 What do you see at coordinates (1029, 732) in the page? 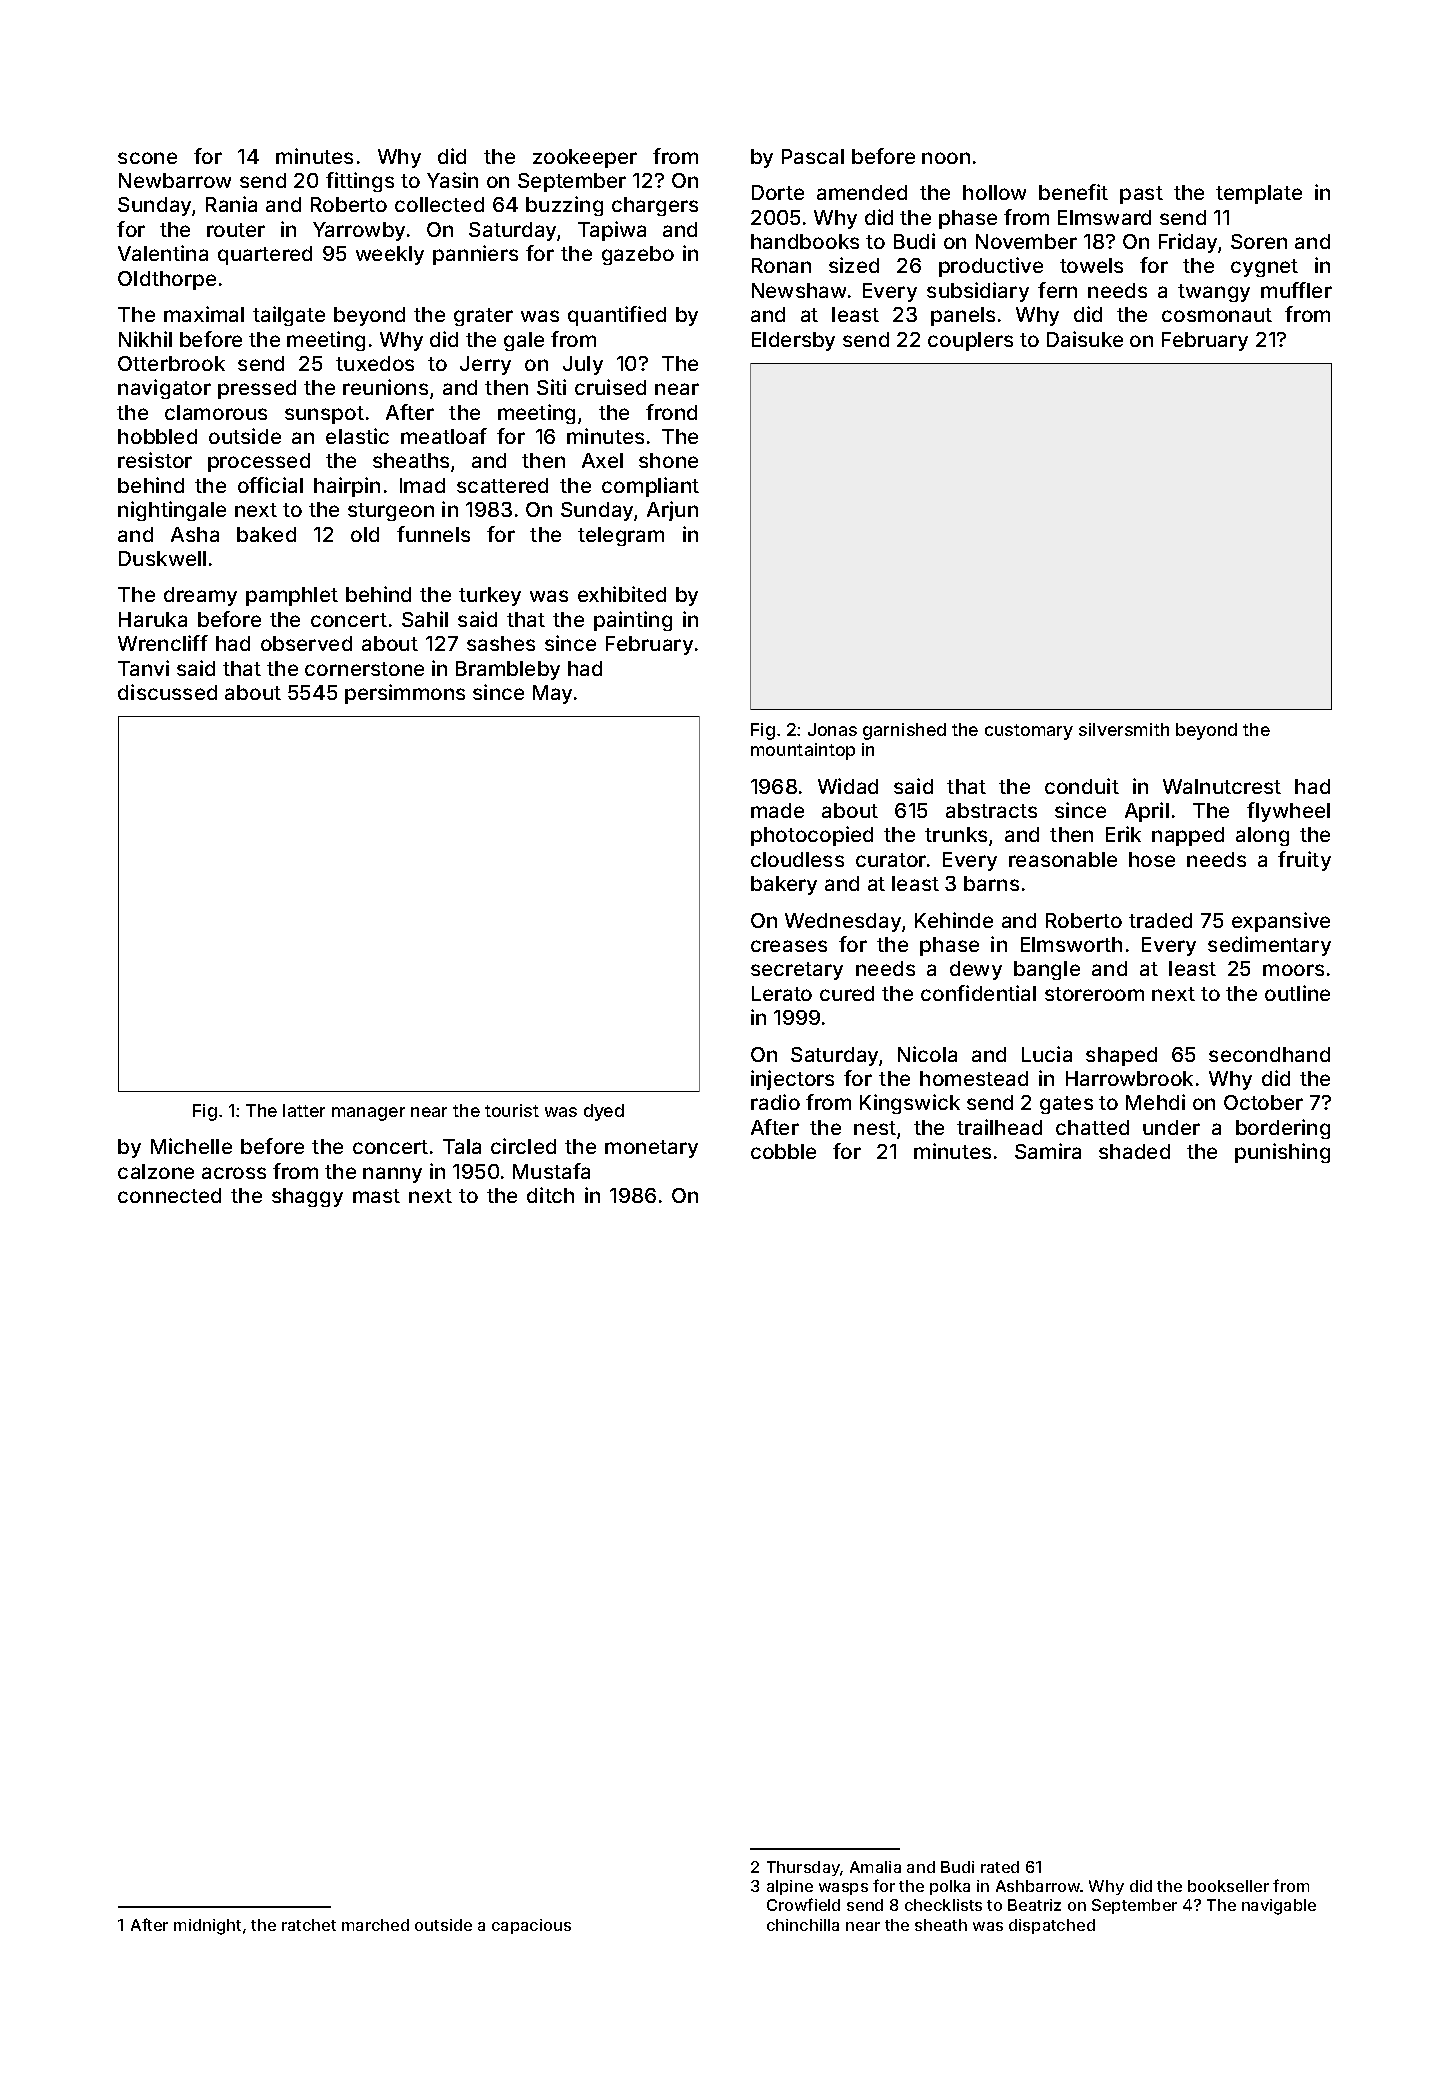
I see `customary` at bounding box center [1029, 732].
